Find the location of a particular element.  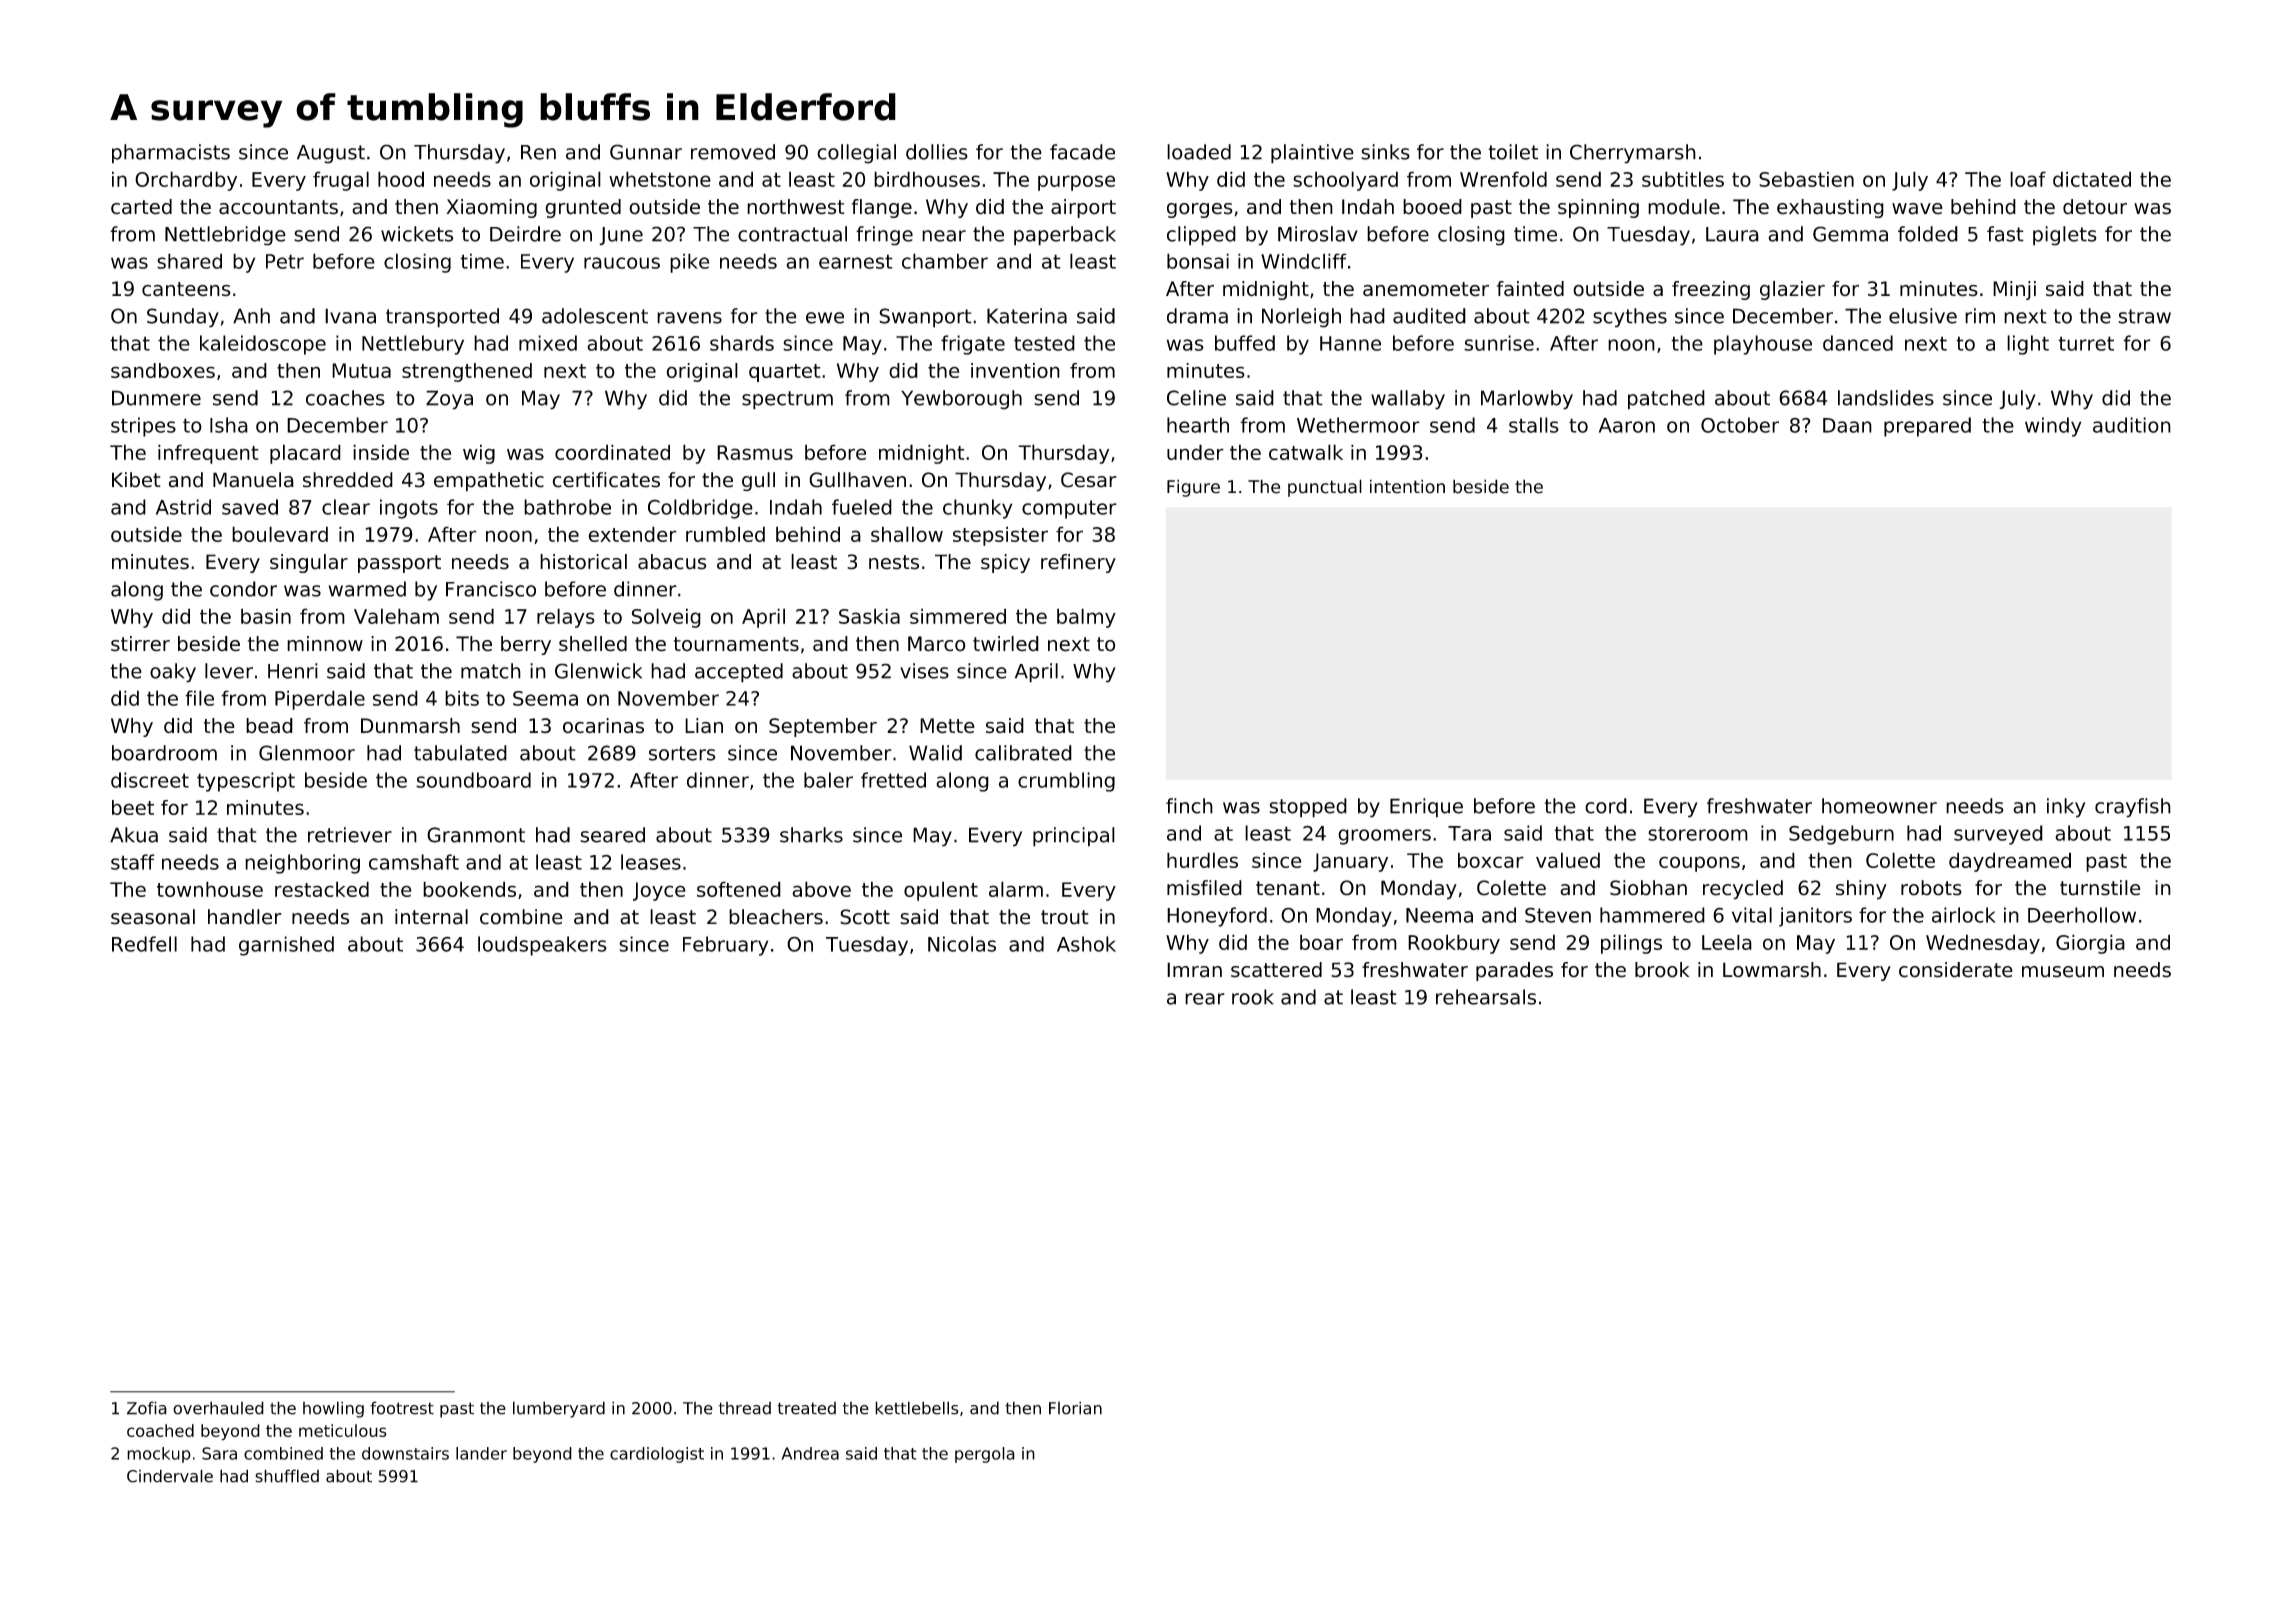

stirrer is located at coordinates (140, 644).
